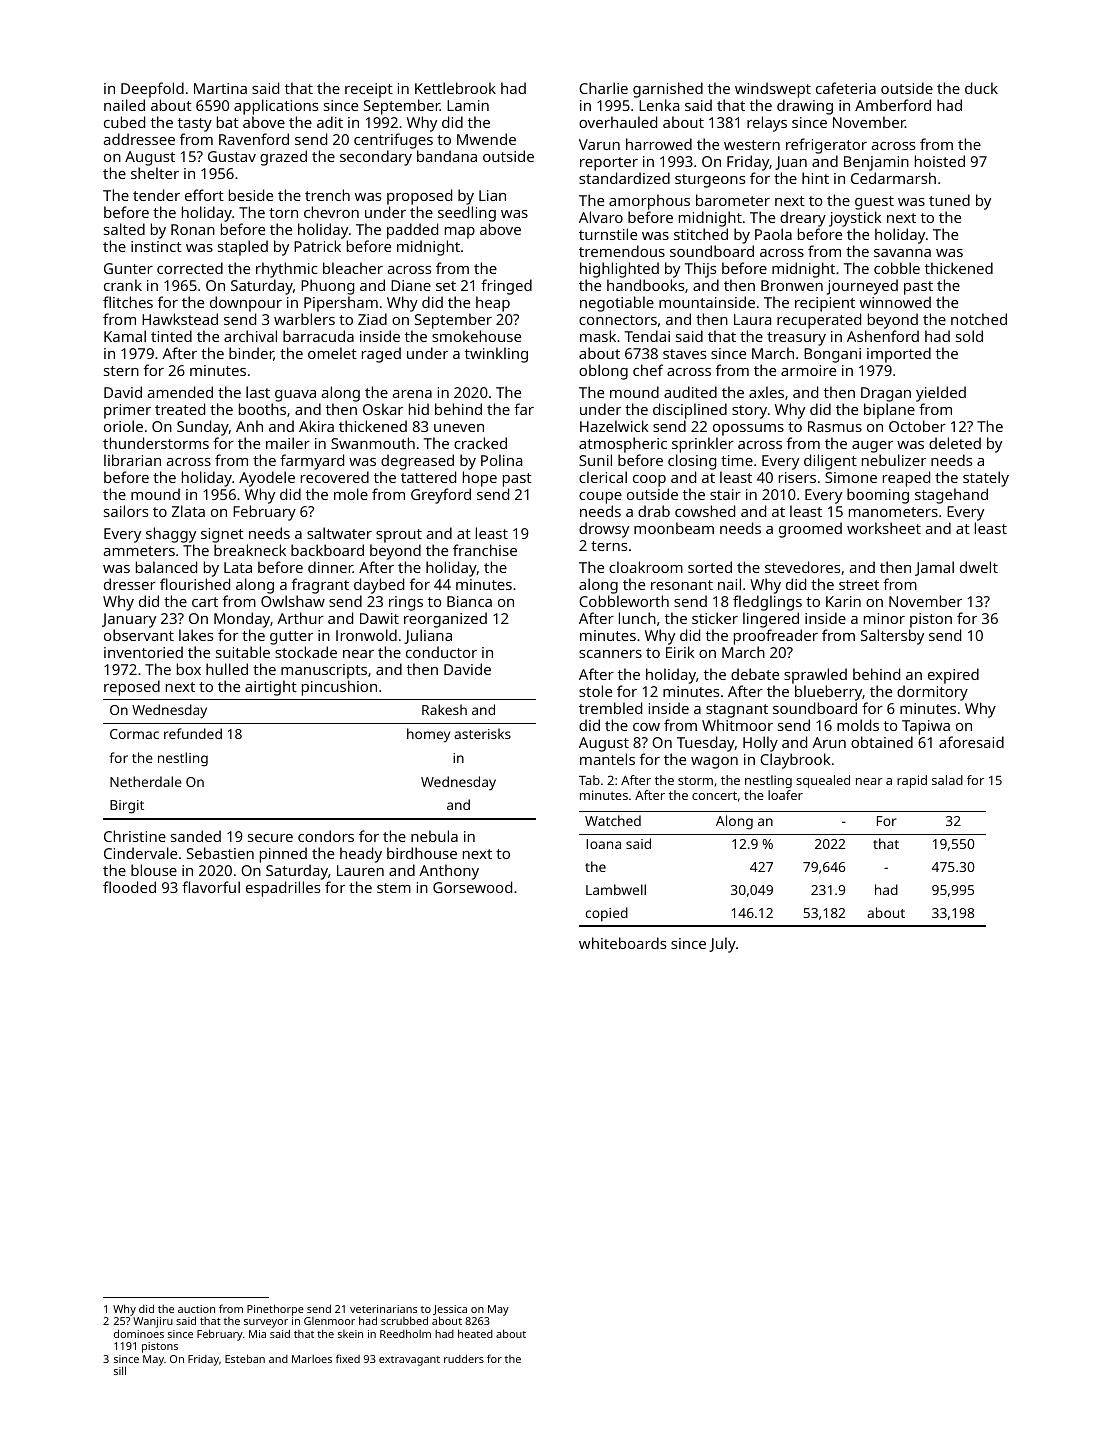 This screenshot has height=1443, width=1115. Describe the element at coordinates (622, 943) in the screenshot. I see `whiteboards` at that location.
